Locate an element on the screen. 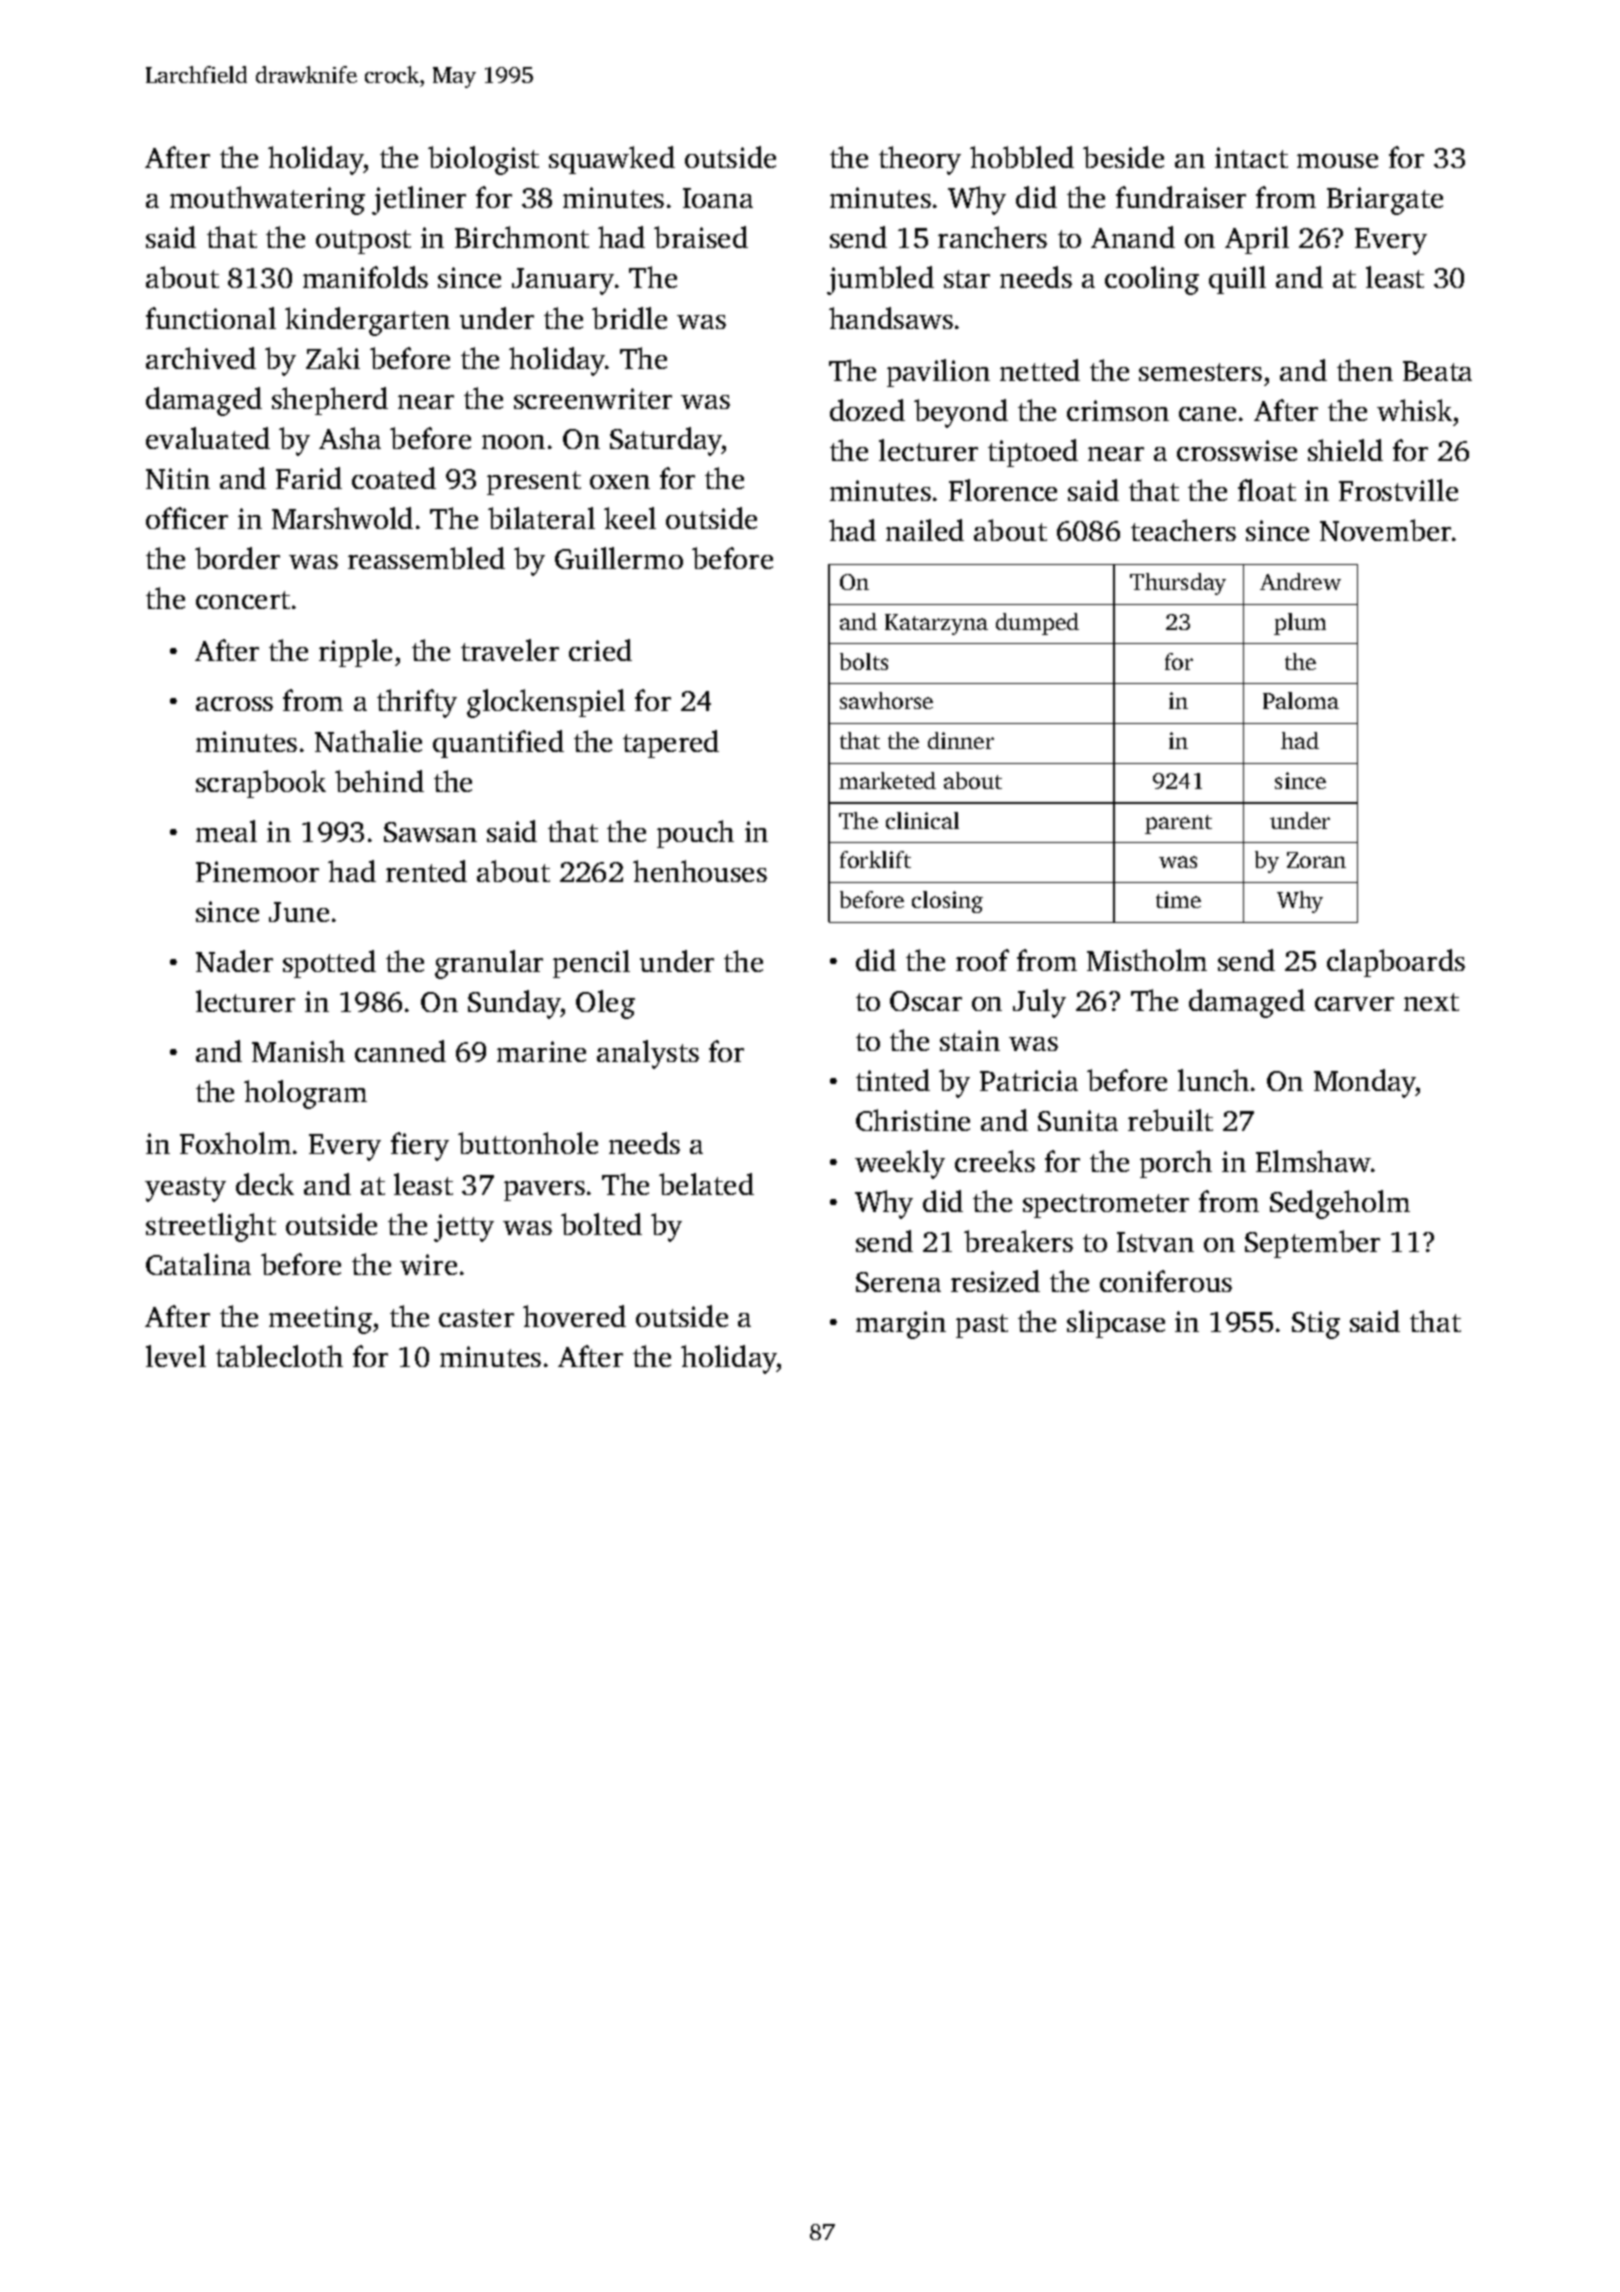  Foxholm is located at coordinates (235, 1143).
